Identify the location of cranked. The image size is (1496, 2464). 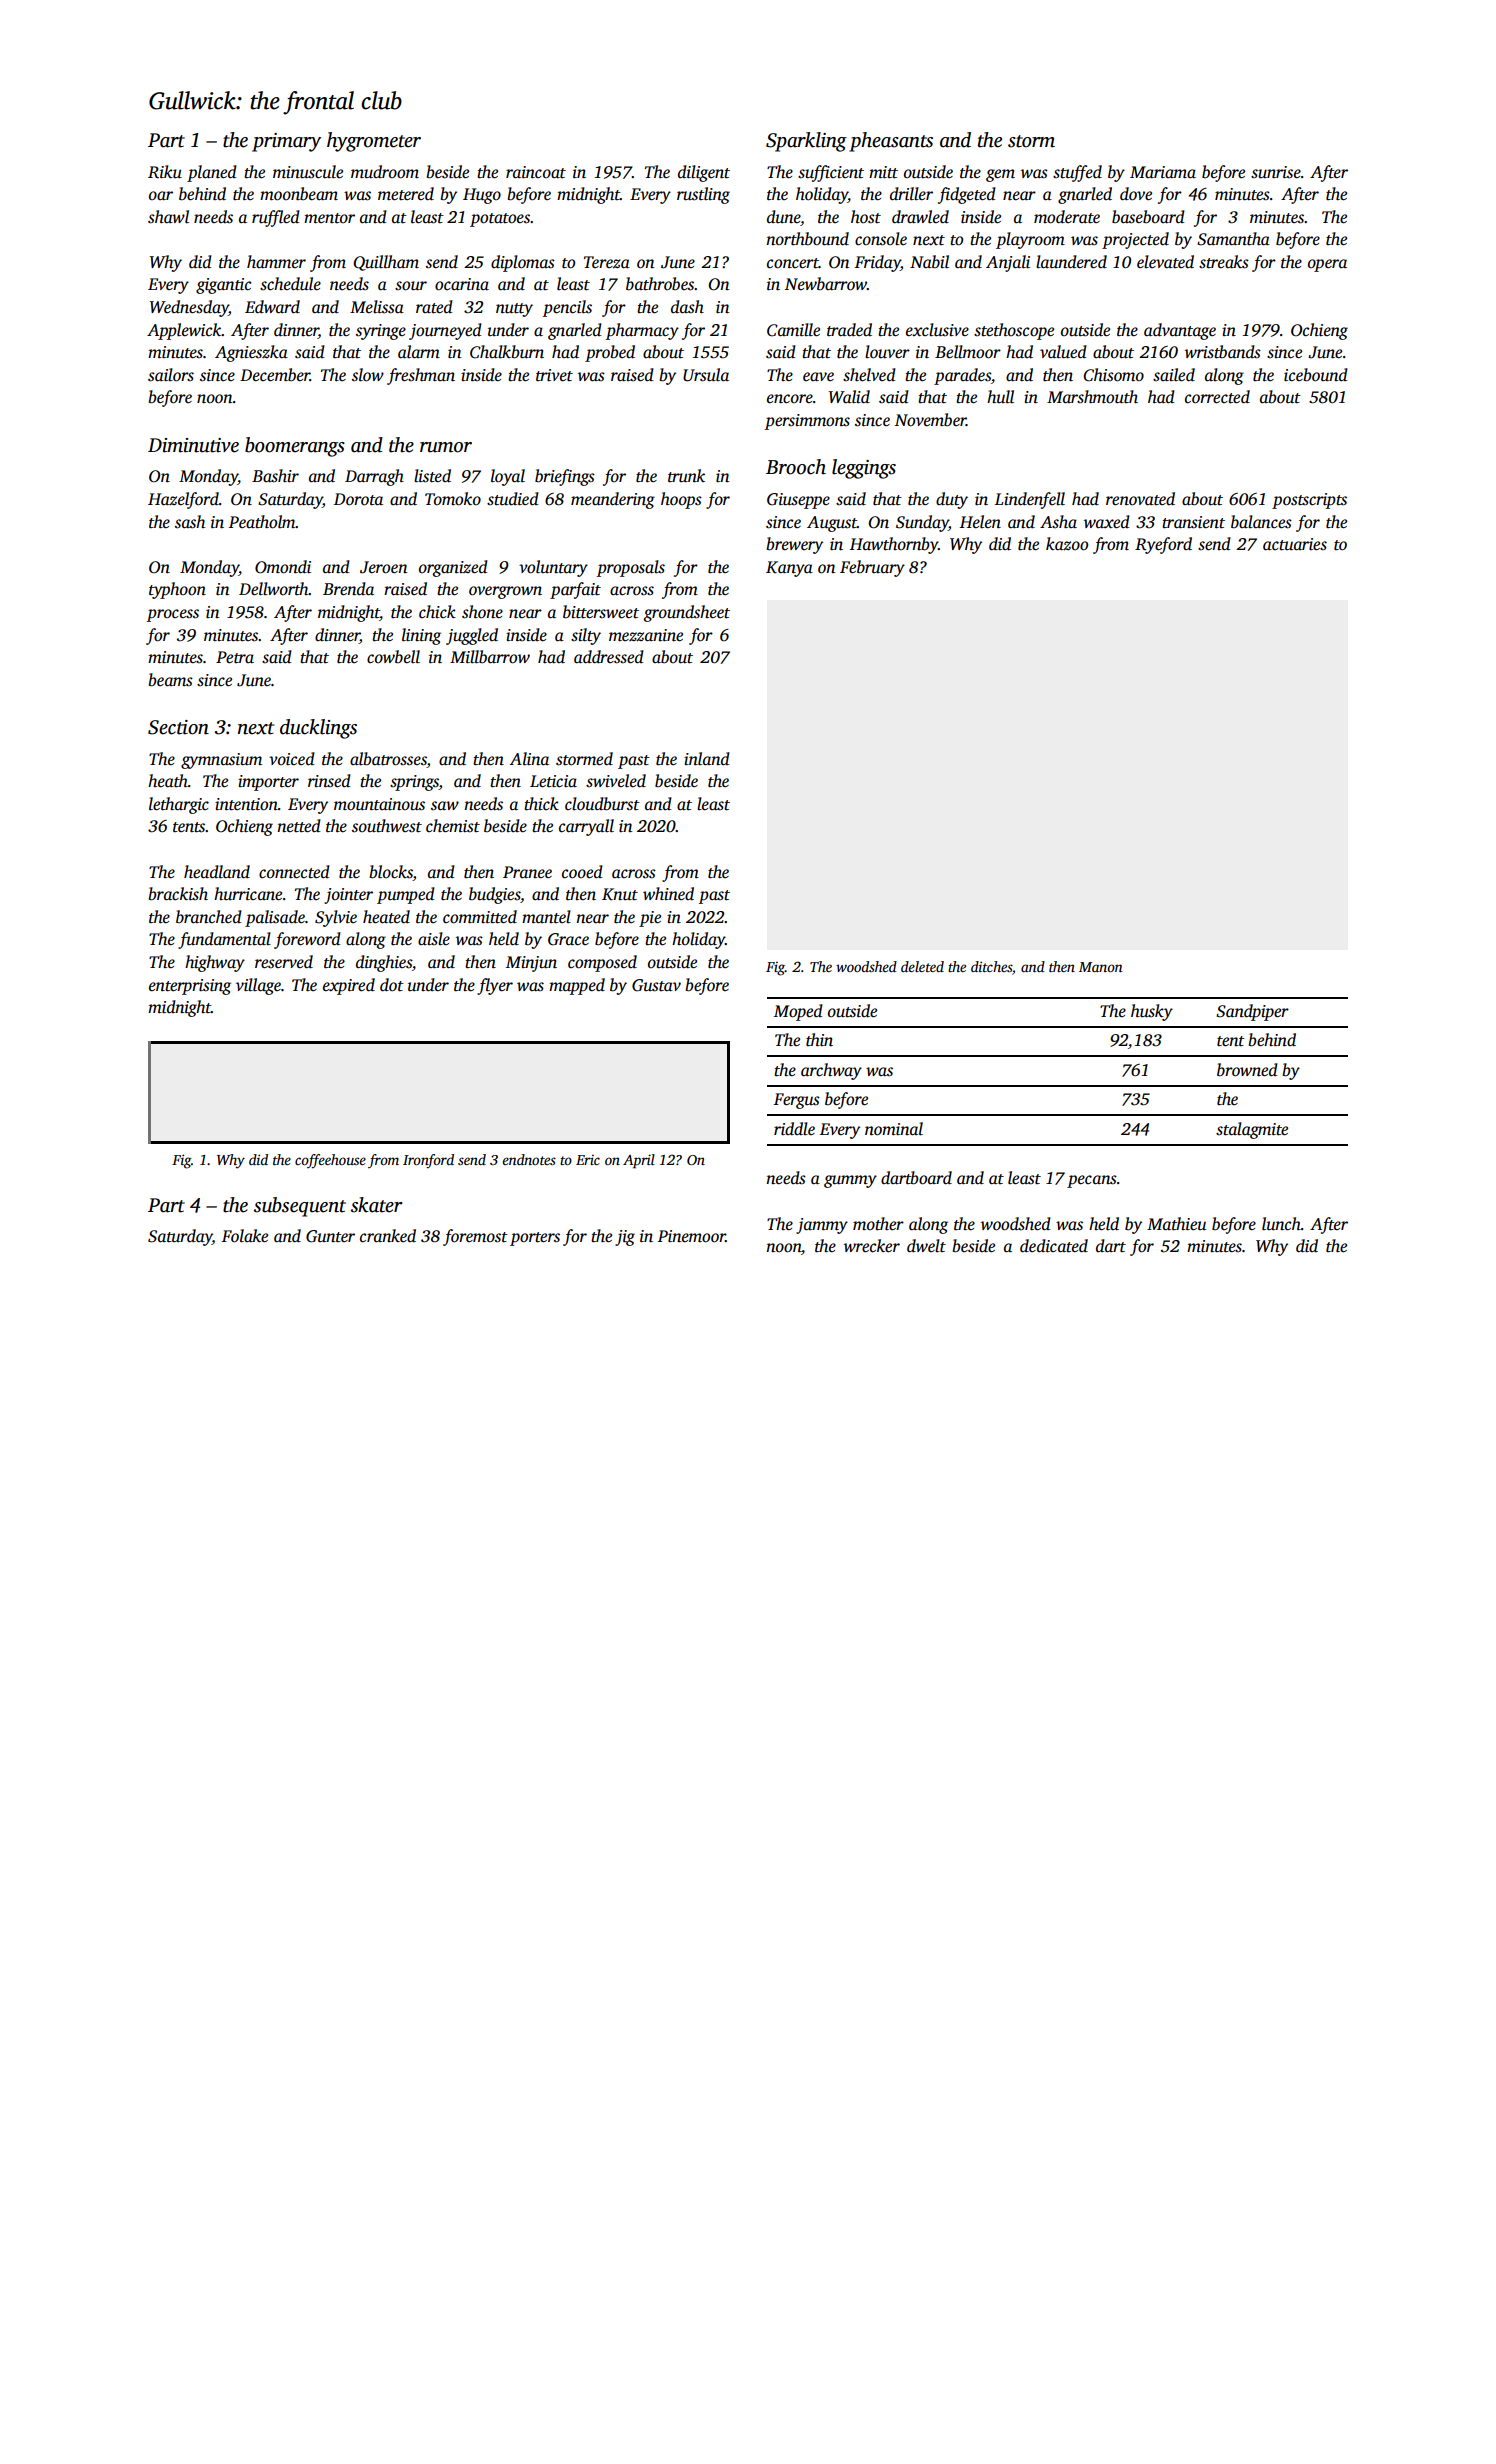
(388, 1236).
